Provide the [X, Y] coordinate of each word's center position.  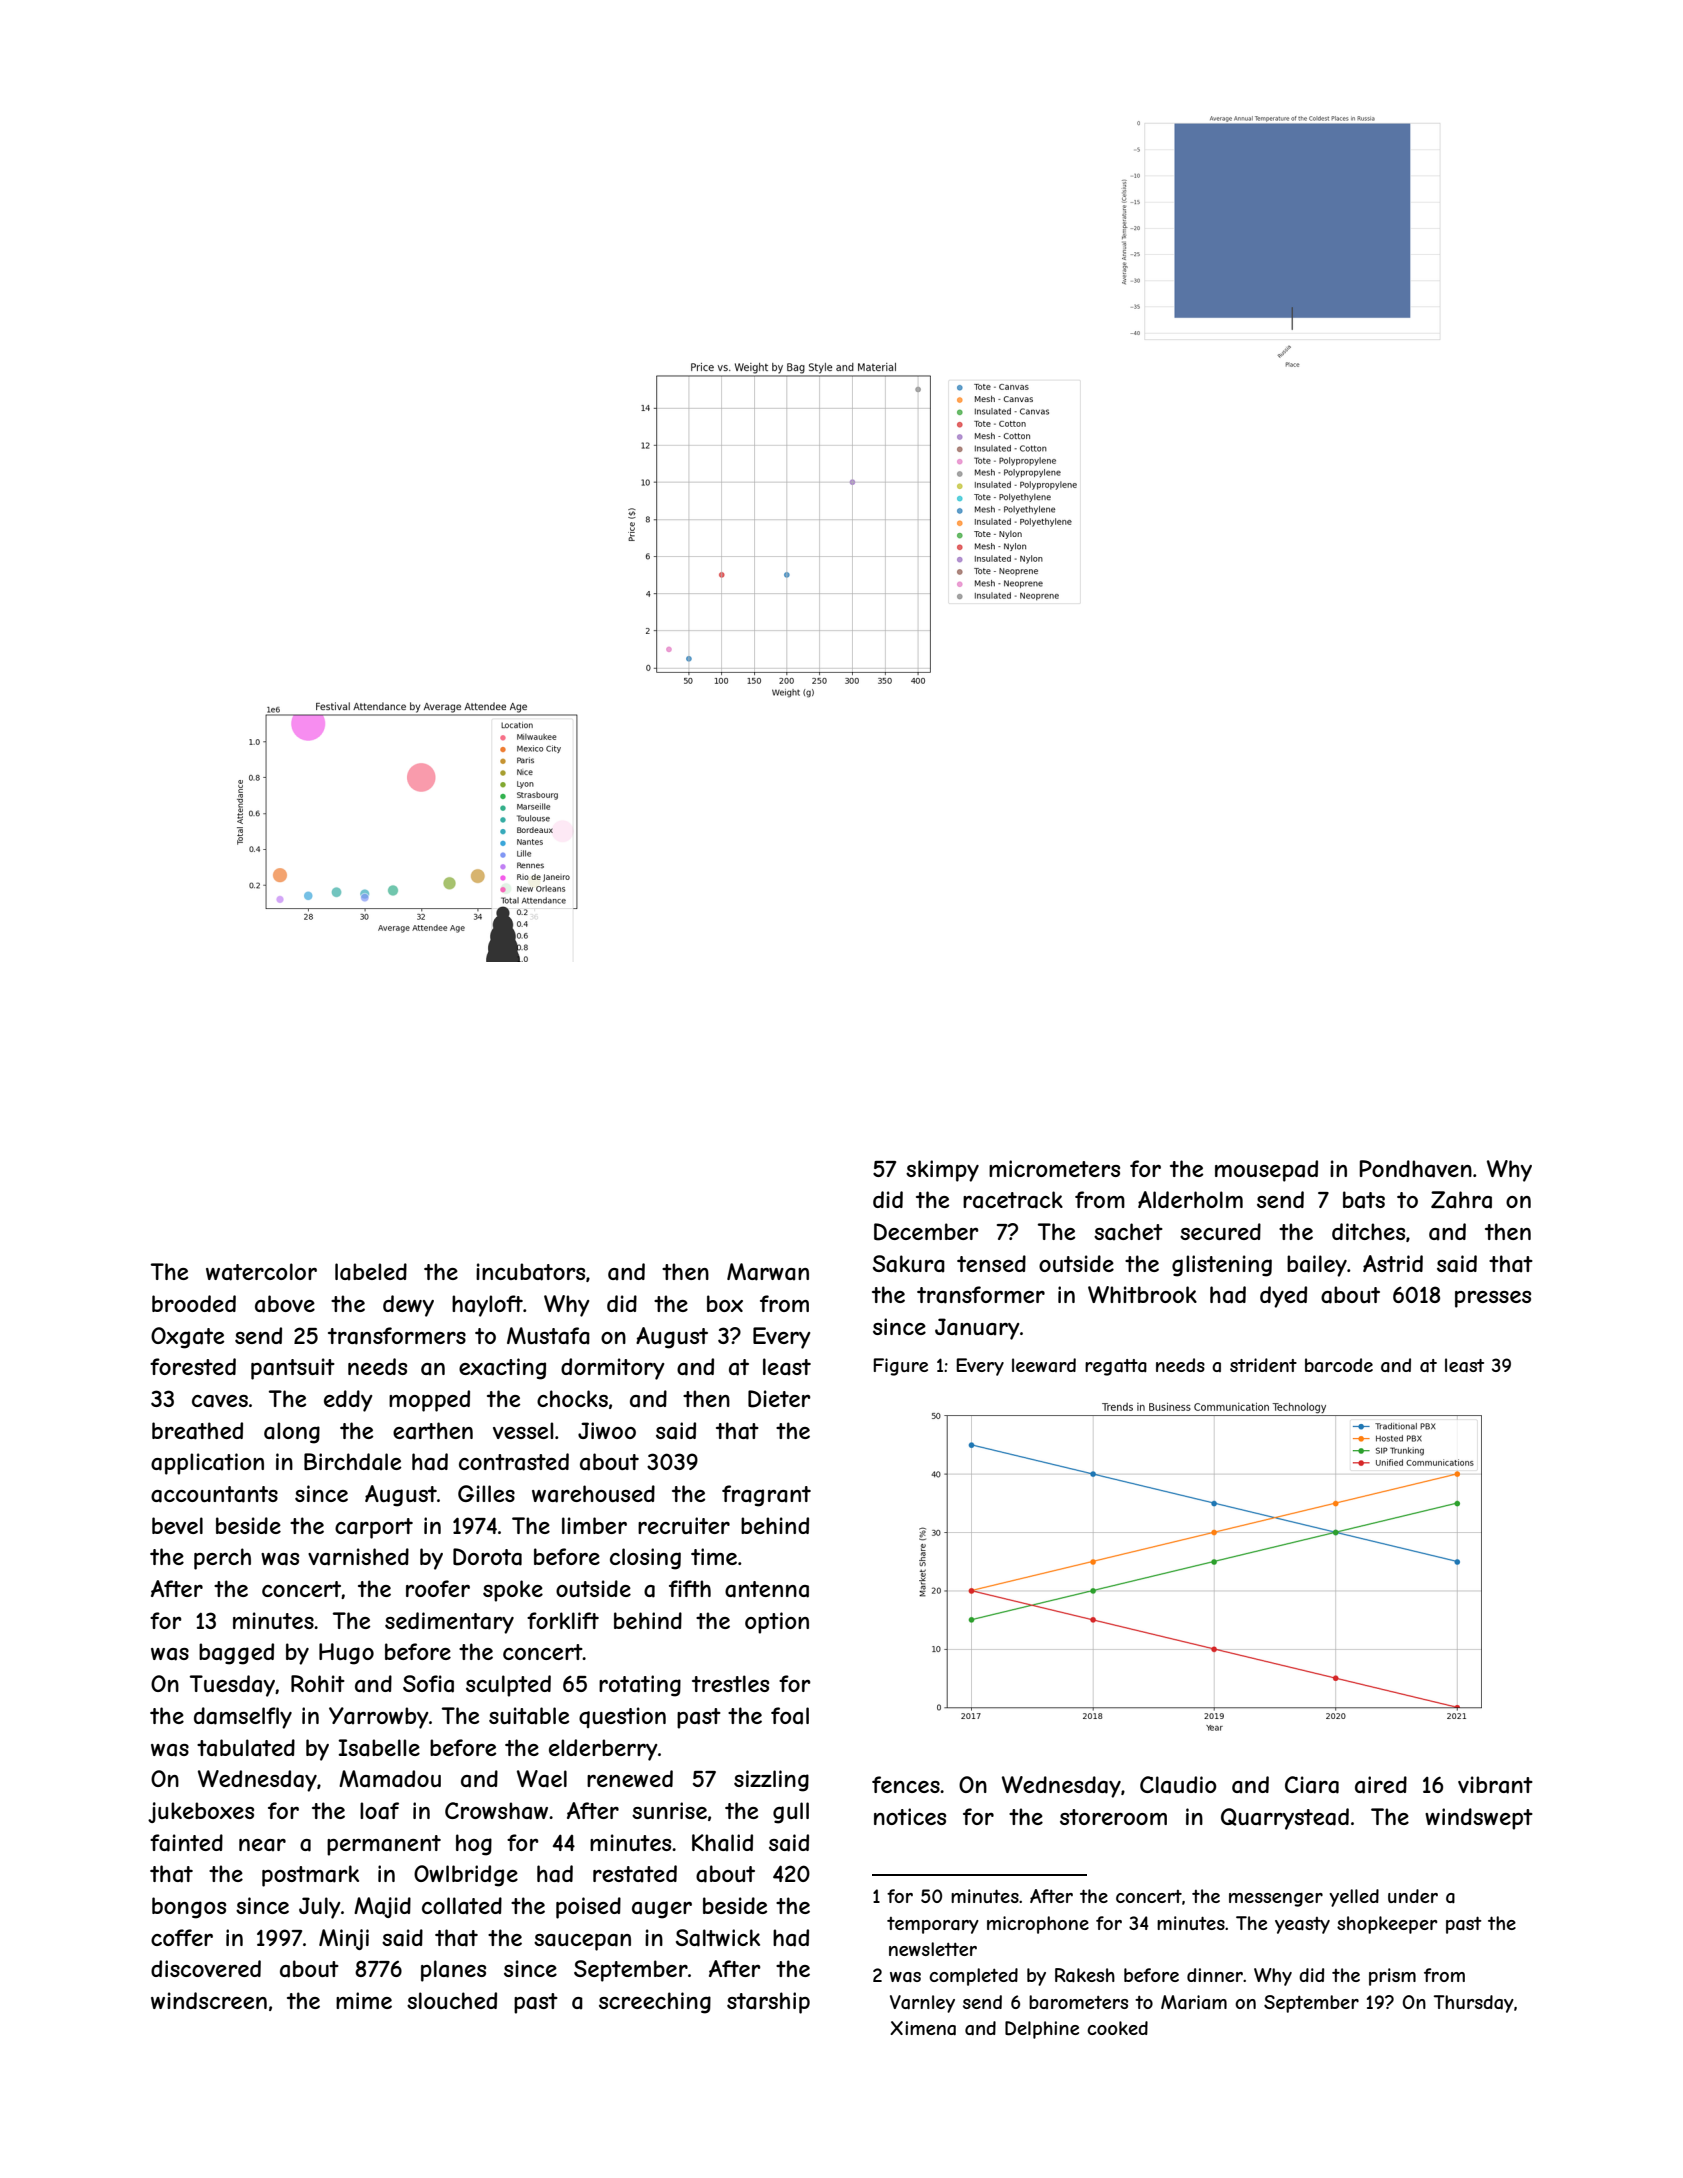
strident [1263, 1365]
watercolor [261, 1272]
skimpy [942, 1171]
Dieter [779, 1399]
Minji [344, 1939]
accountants [214, 1494]
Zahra [1461, 1200]
